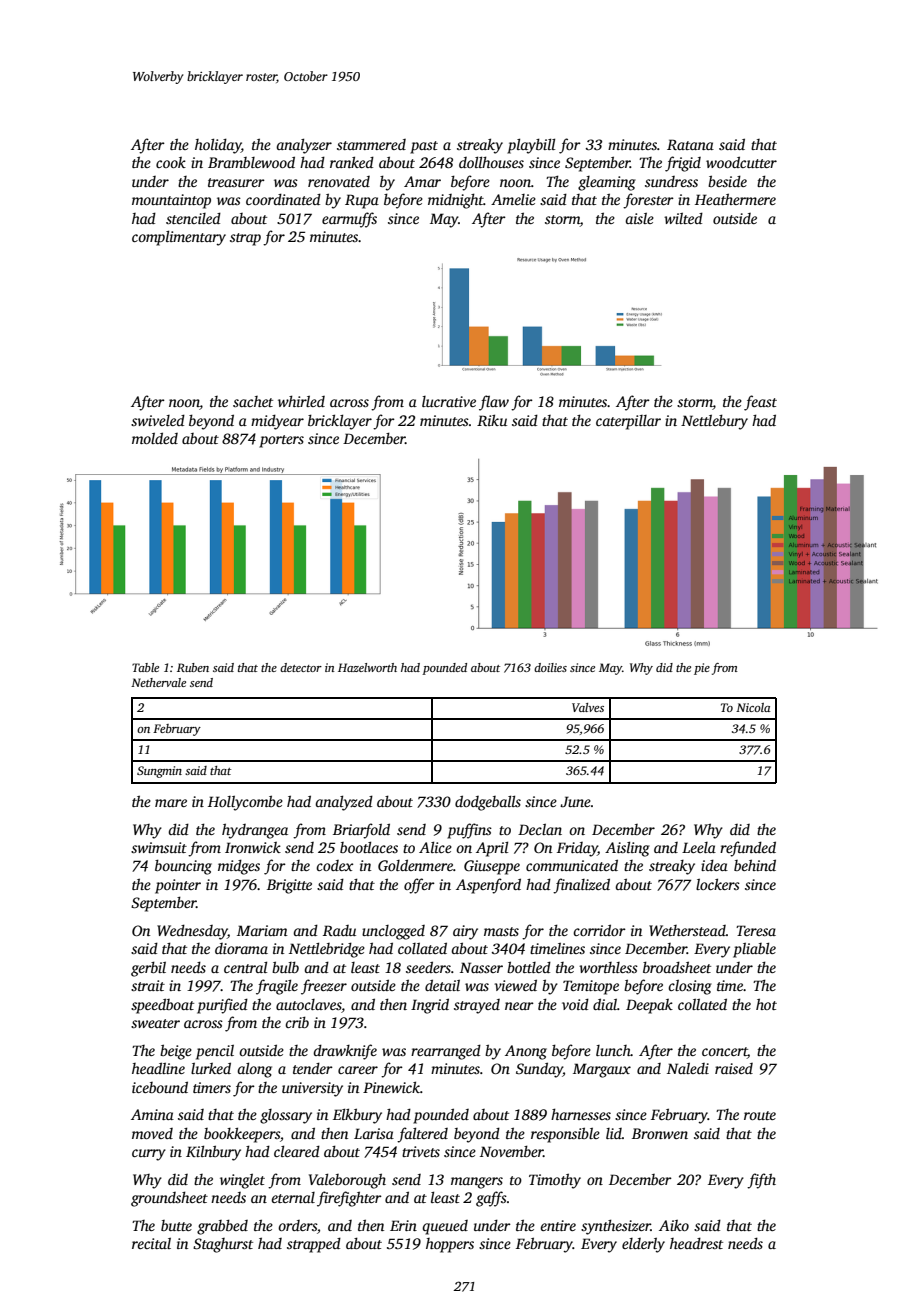 This screenshot has height=1316, width=908. Describe the element at coordinates (393, 932) in the screenshot. I see `unclogged` at that location.
